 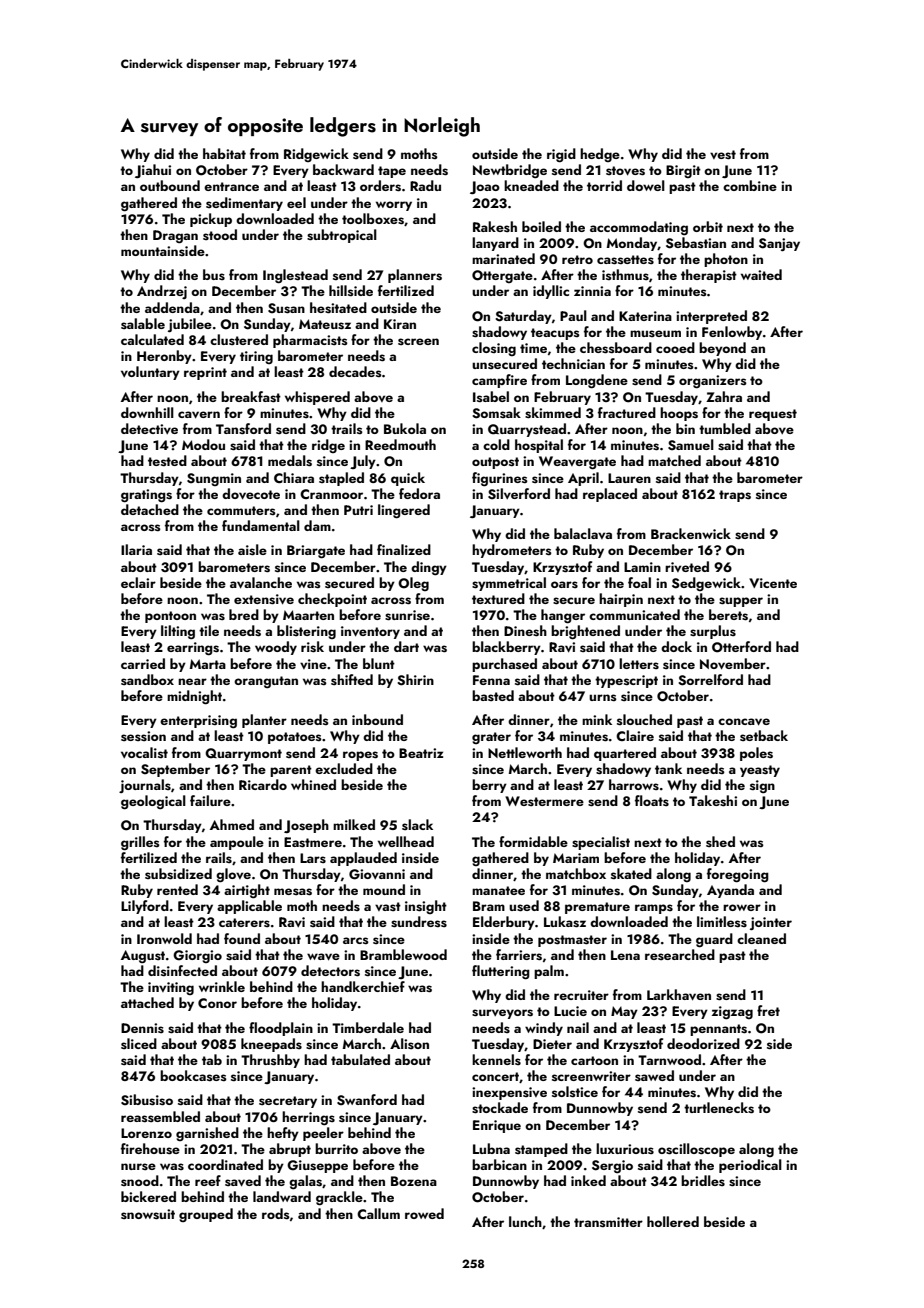 What do you see at coordinates (356, 940) in the page?
I see `arcs` at bounding box center [356, 940].
